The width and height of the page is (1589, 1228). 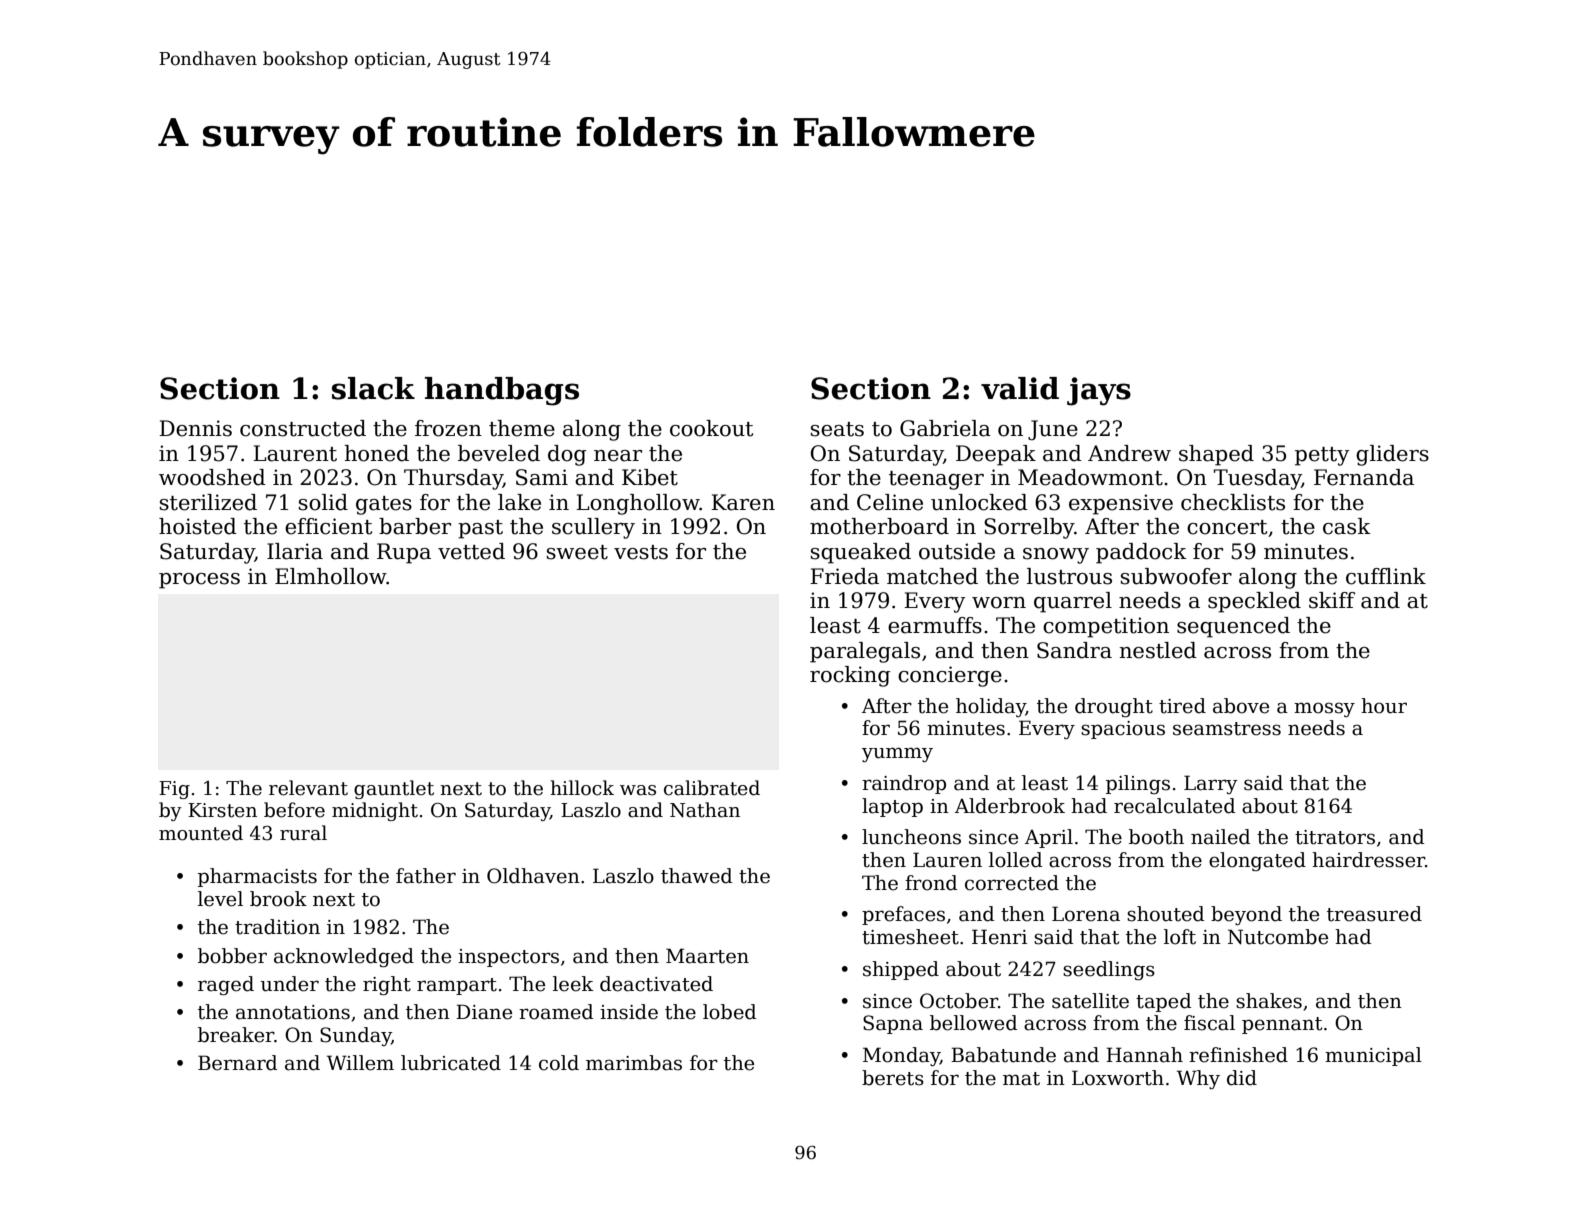 What do you see at coordinates (502, 391) in the page?
I see `handbags` at bounding box center [502, 391].
